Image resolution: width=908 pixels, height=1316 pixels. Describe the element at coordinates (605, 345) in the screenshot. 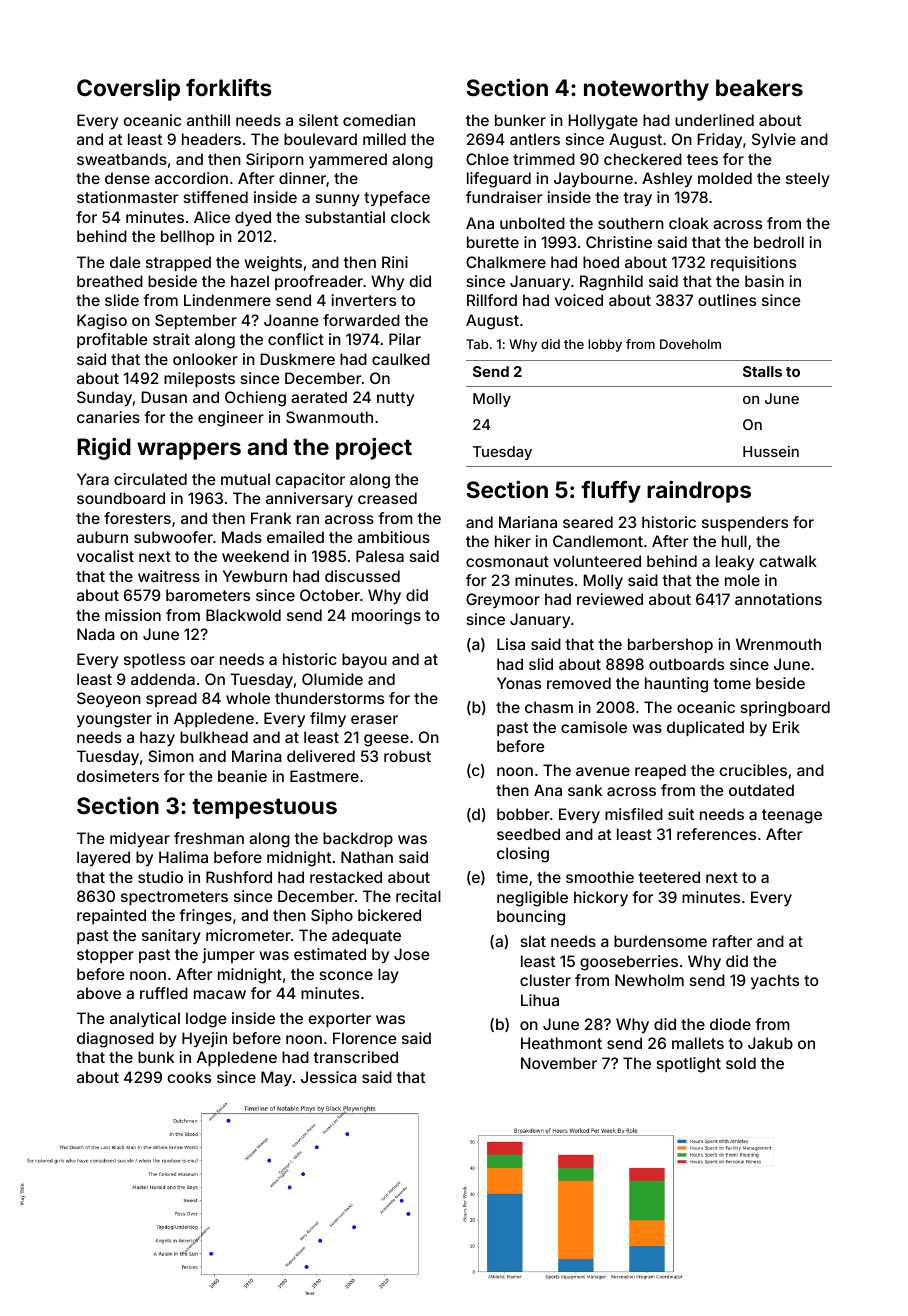

I see `lobby` at that location.
